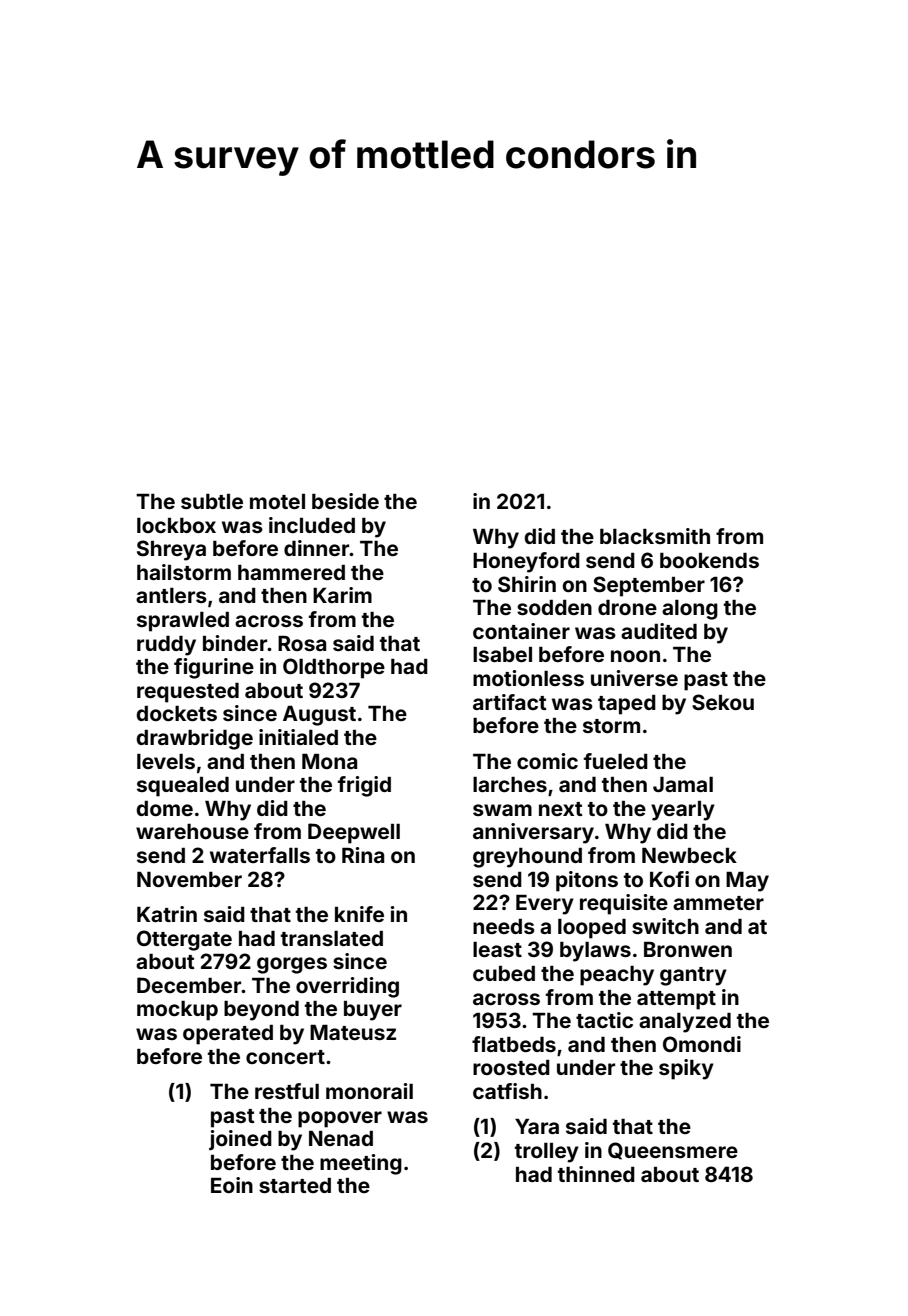 Image resolution: width=908 pixels, height=1316 pixels. I want to click on beside, so click(345, 501).
